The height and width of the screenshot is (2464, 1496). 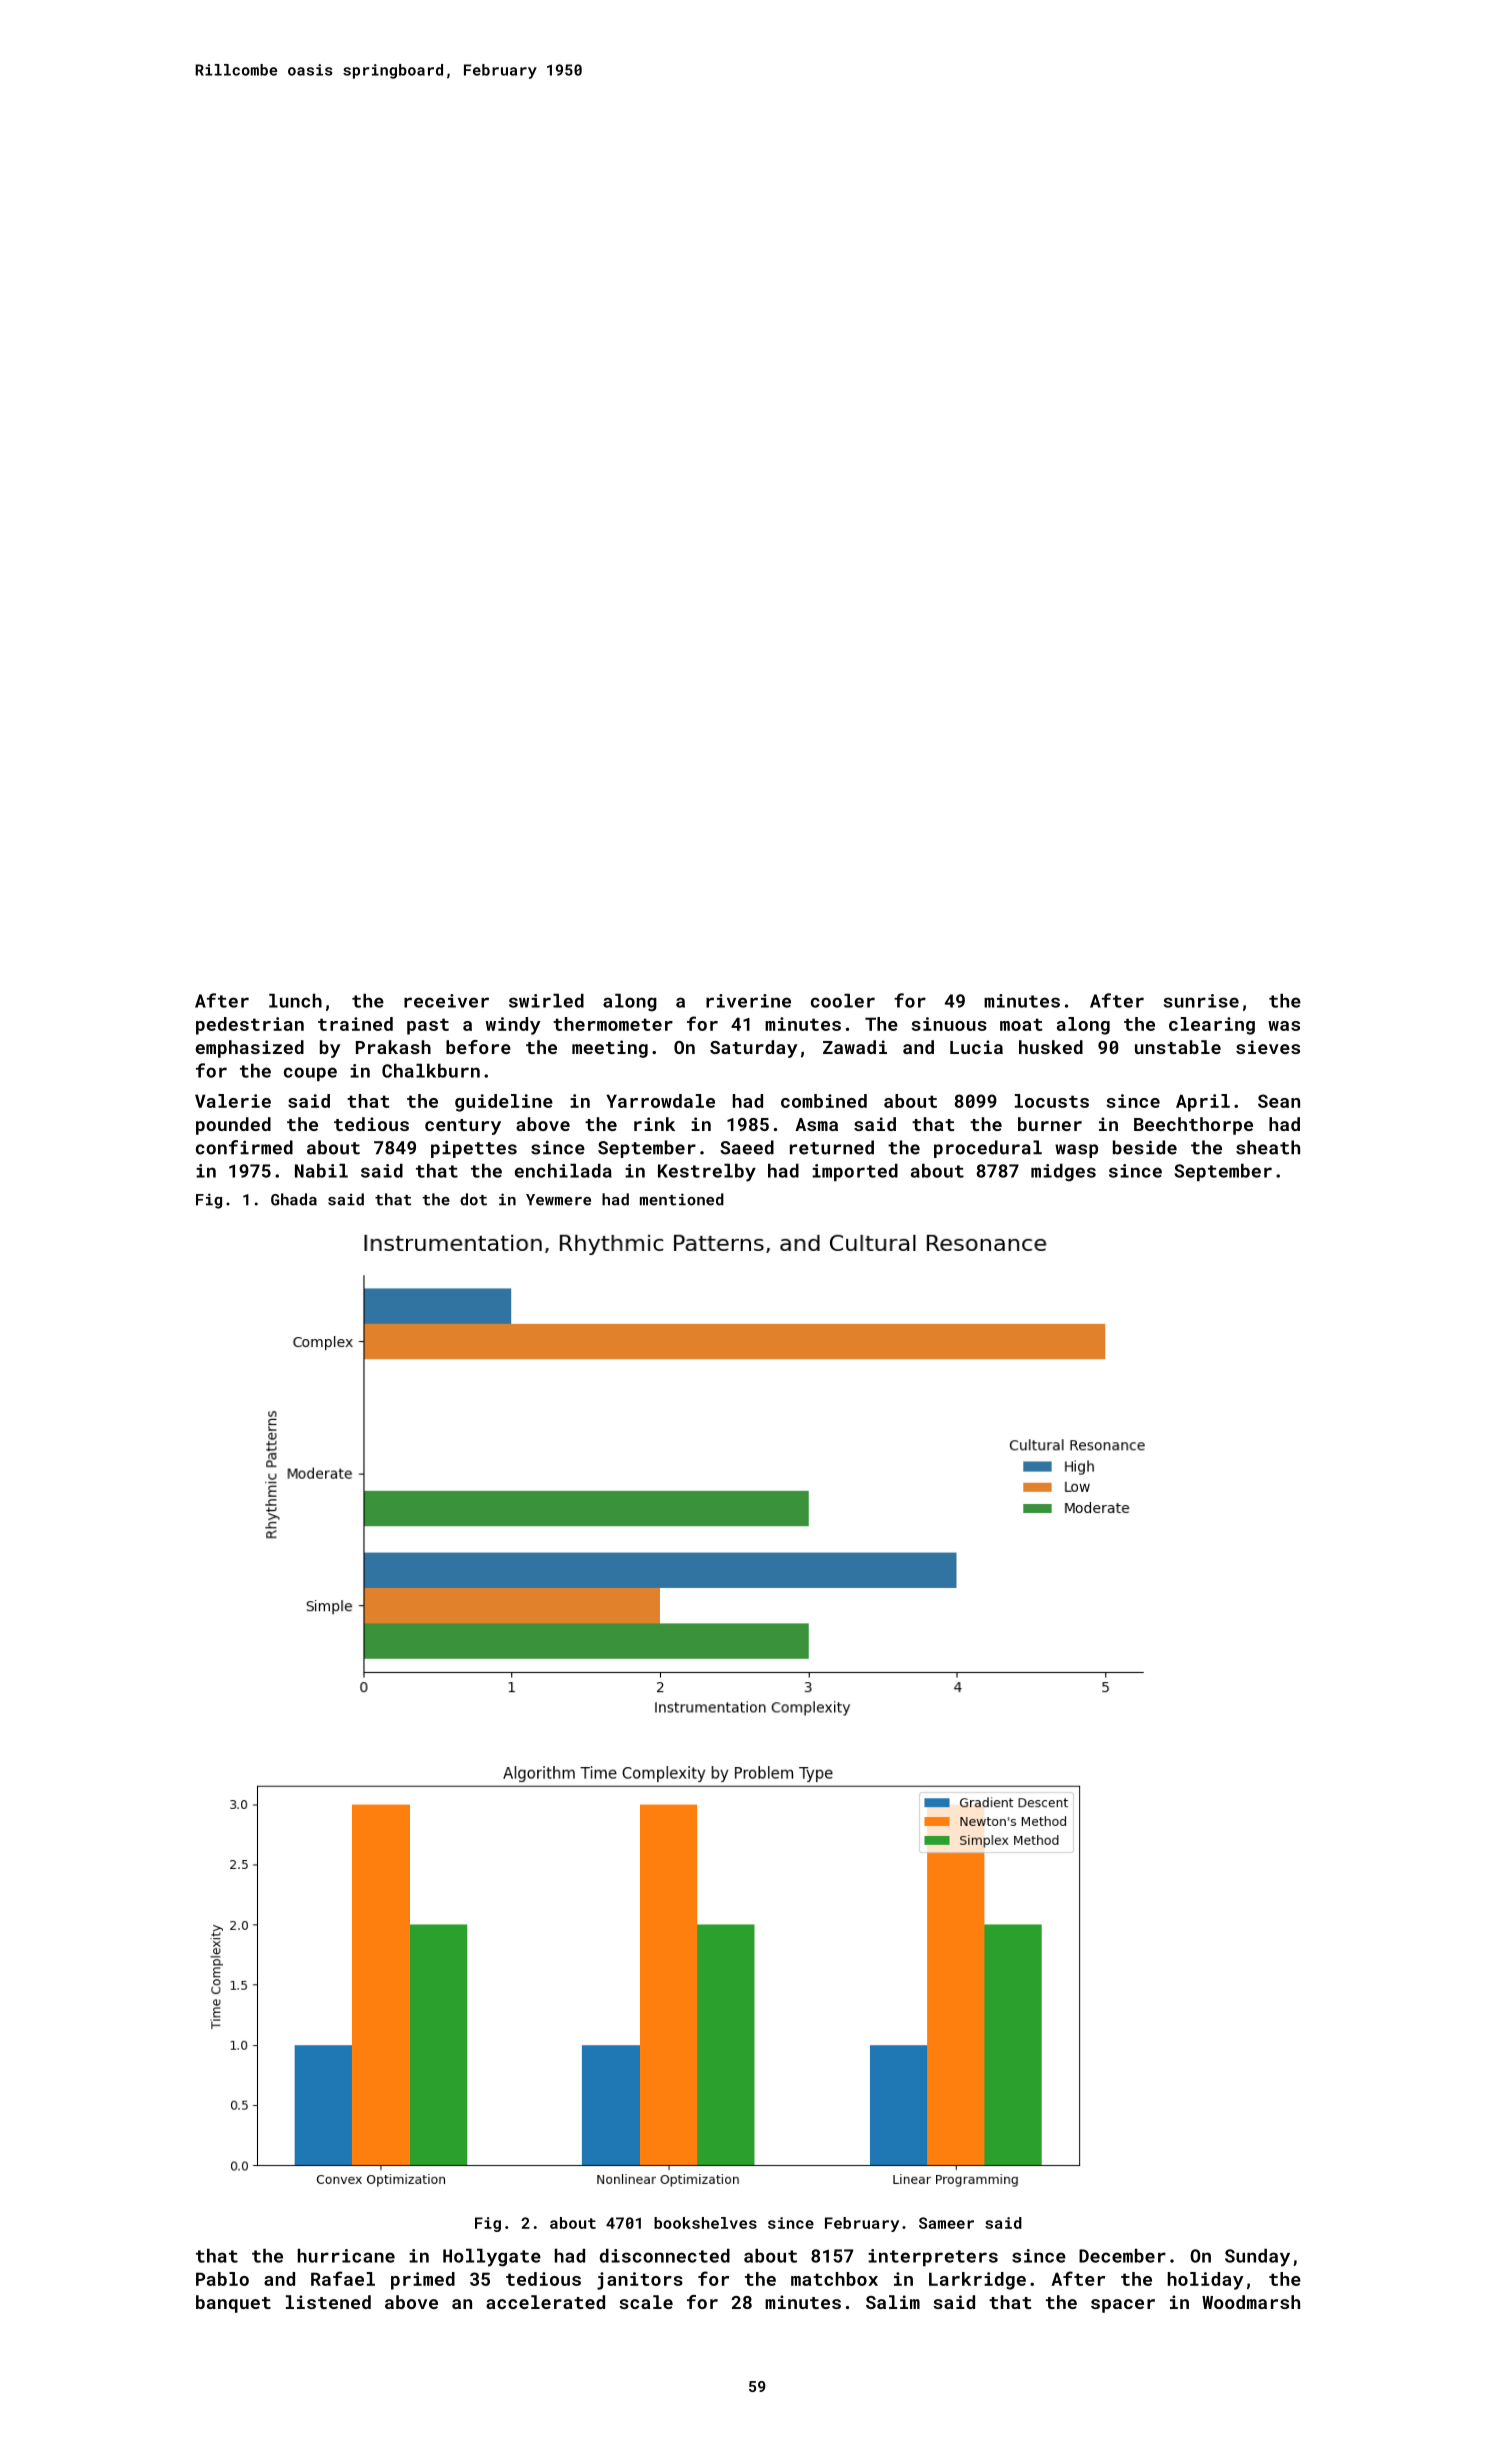 What do you see at coordinates (843, 1001) in the screenshot?
I see `cooler` at bounding box center [843, 1001].
